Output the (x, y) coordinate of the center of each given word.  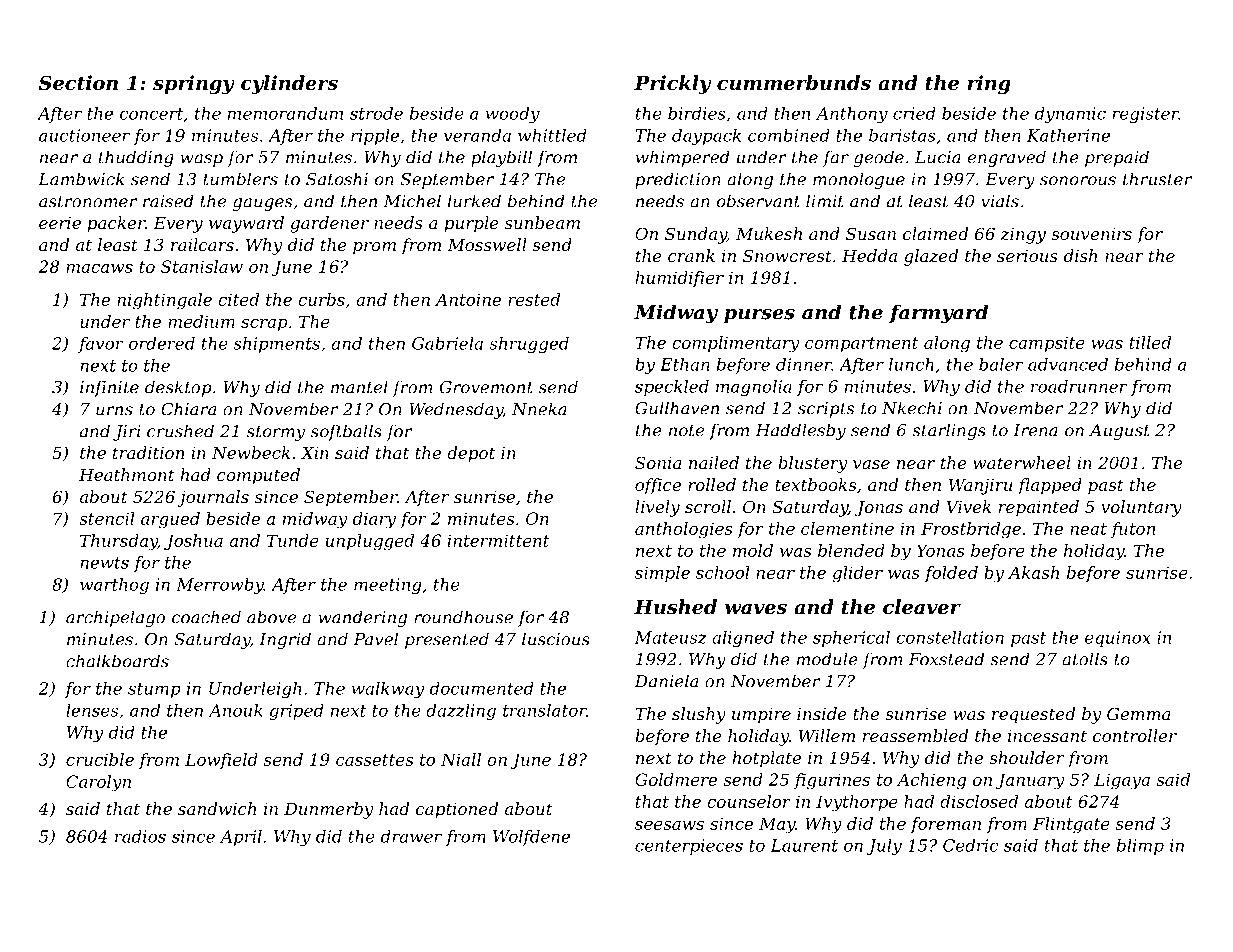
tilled (1150, 342)
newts (104, 563)
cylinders (289, 84)
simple (662, 574)
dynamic (1070, 115)
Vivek (969, 506)
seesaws (669, 825)
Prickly (672, 84)
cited (238, 299)
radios (140, 836)
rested (534, 299)
